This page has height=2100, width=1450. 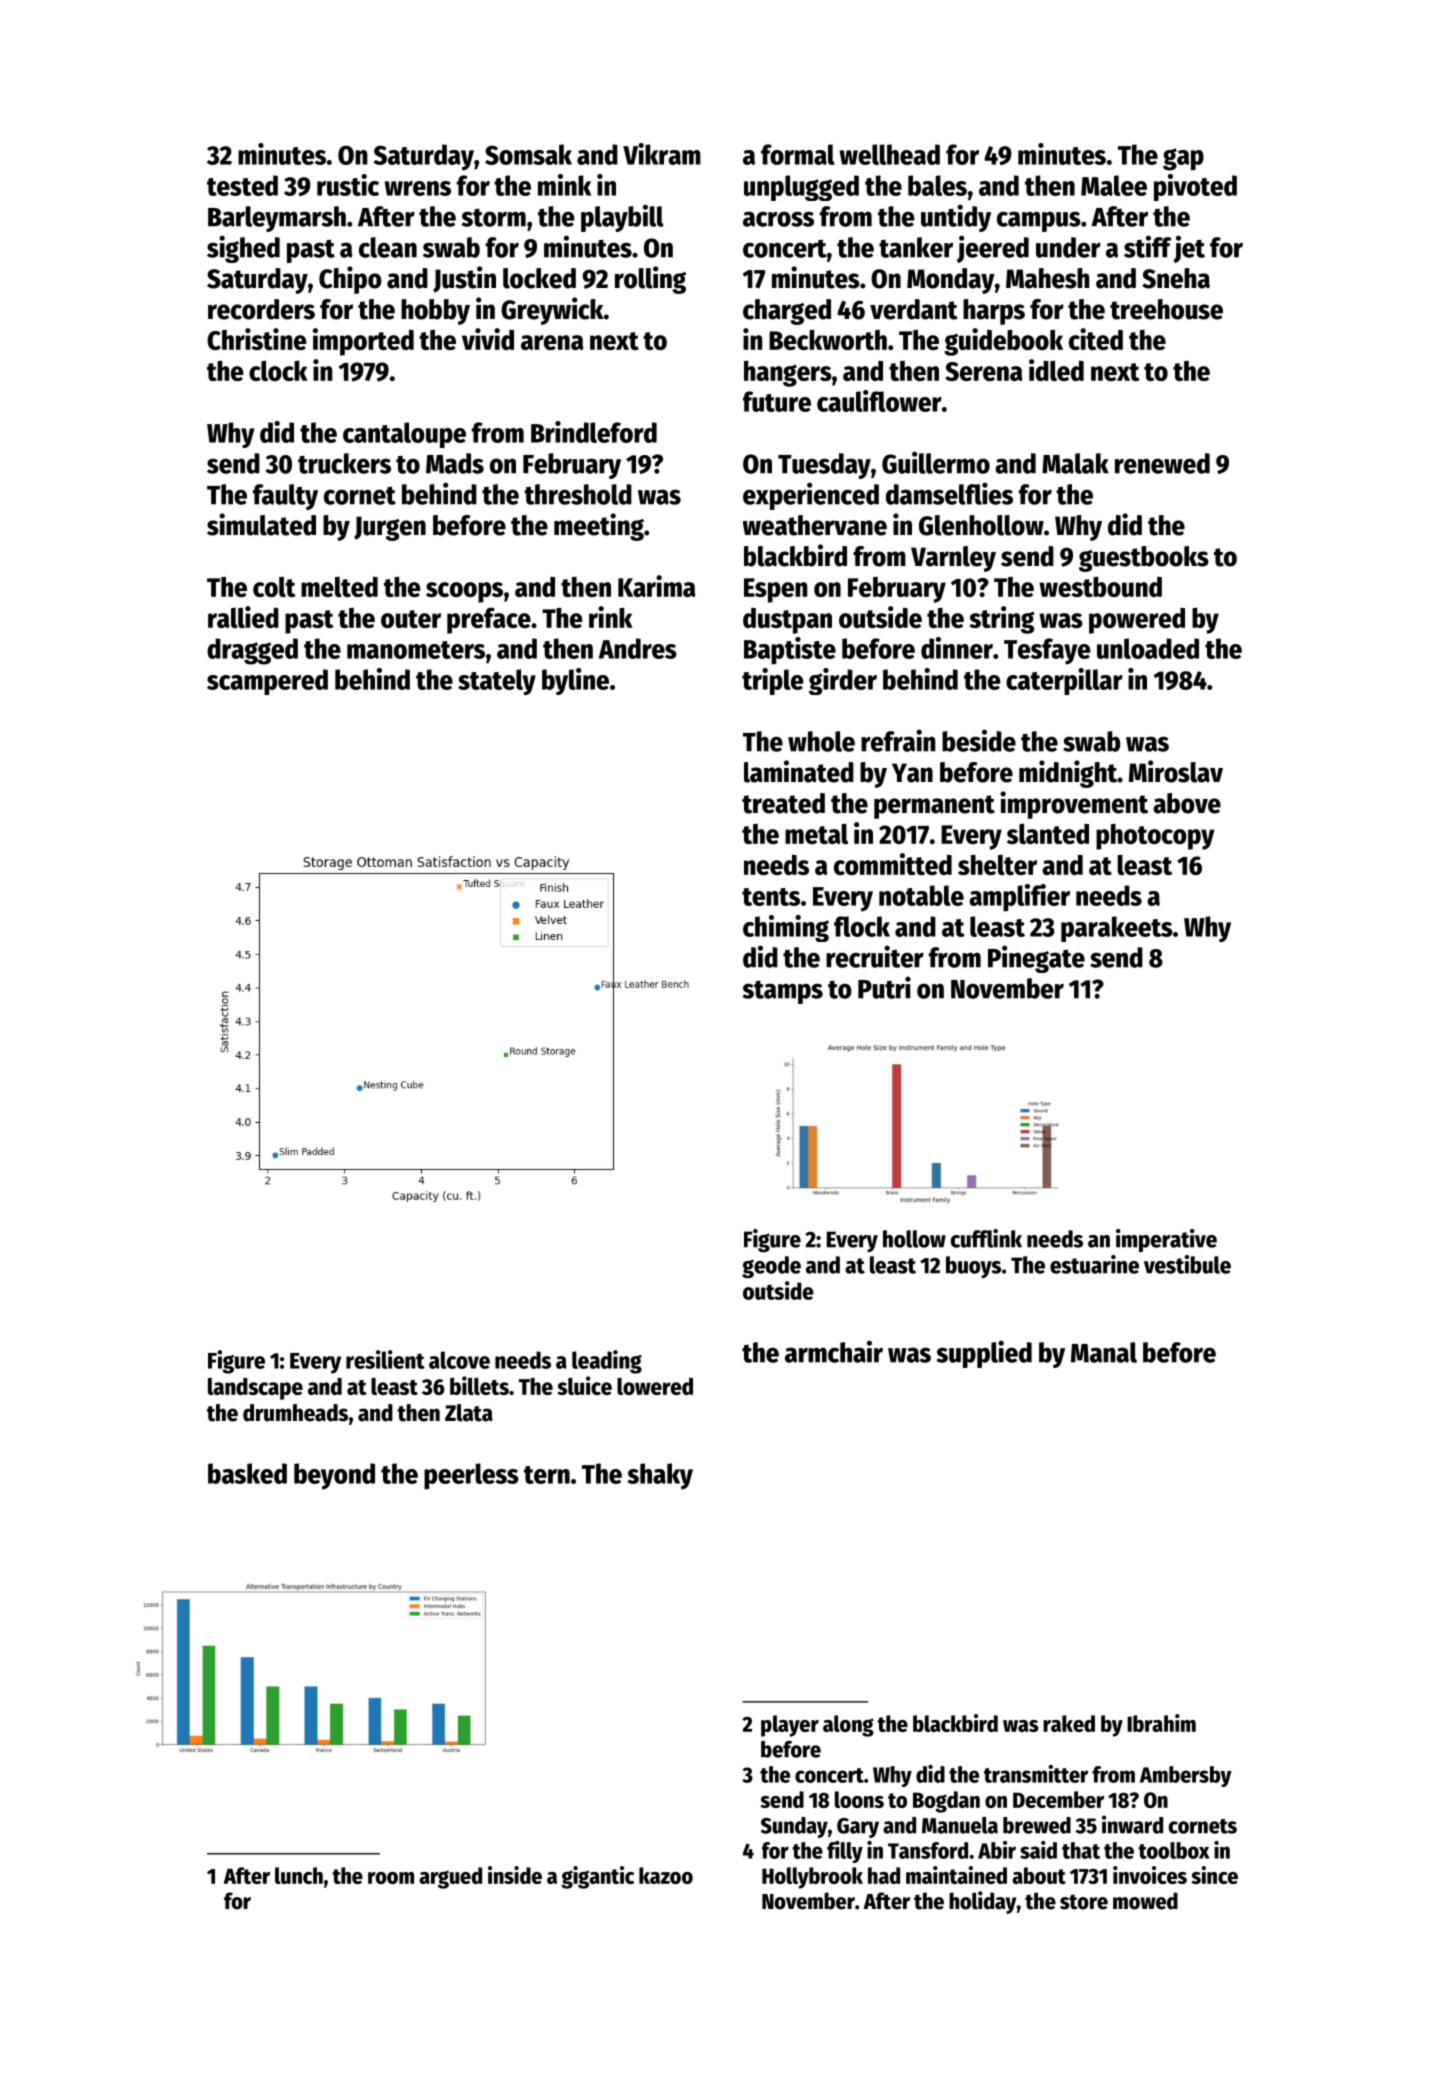 What do you see at coordinates (783, 803) in the page?
I see `treated` at bounding box center [783, 803].
